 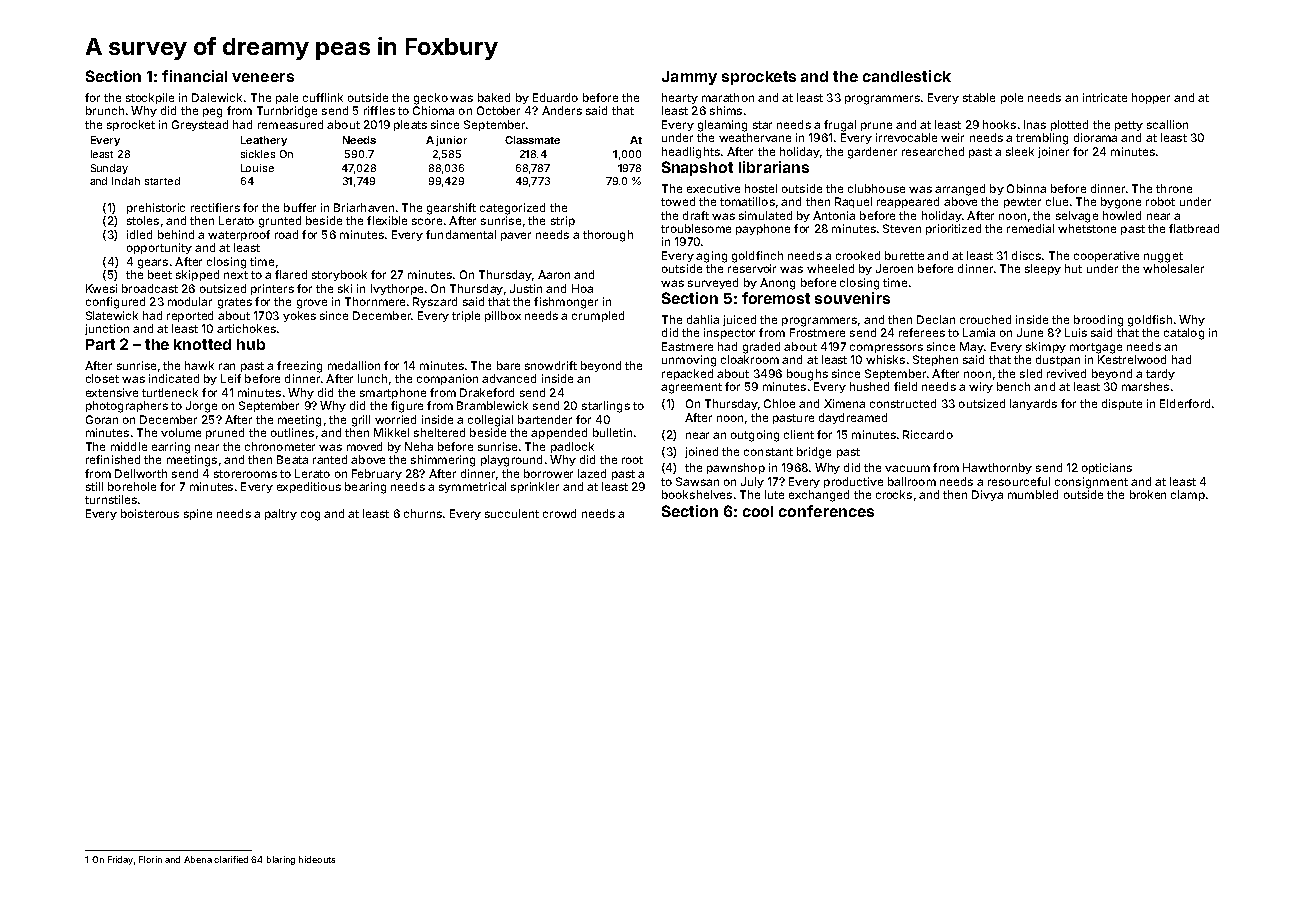 What do you see at coordinates (317, 859) in the screenshot?
I see `hideouts` at bounding box center [317, 859].
